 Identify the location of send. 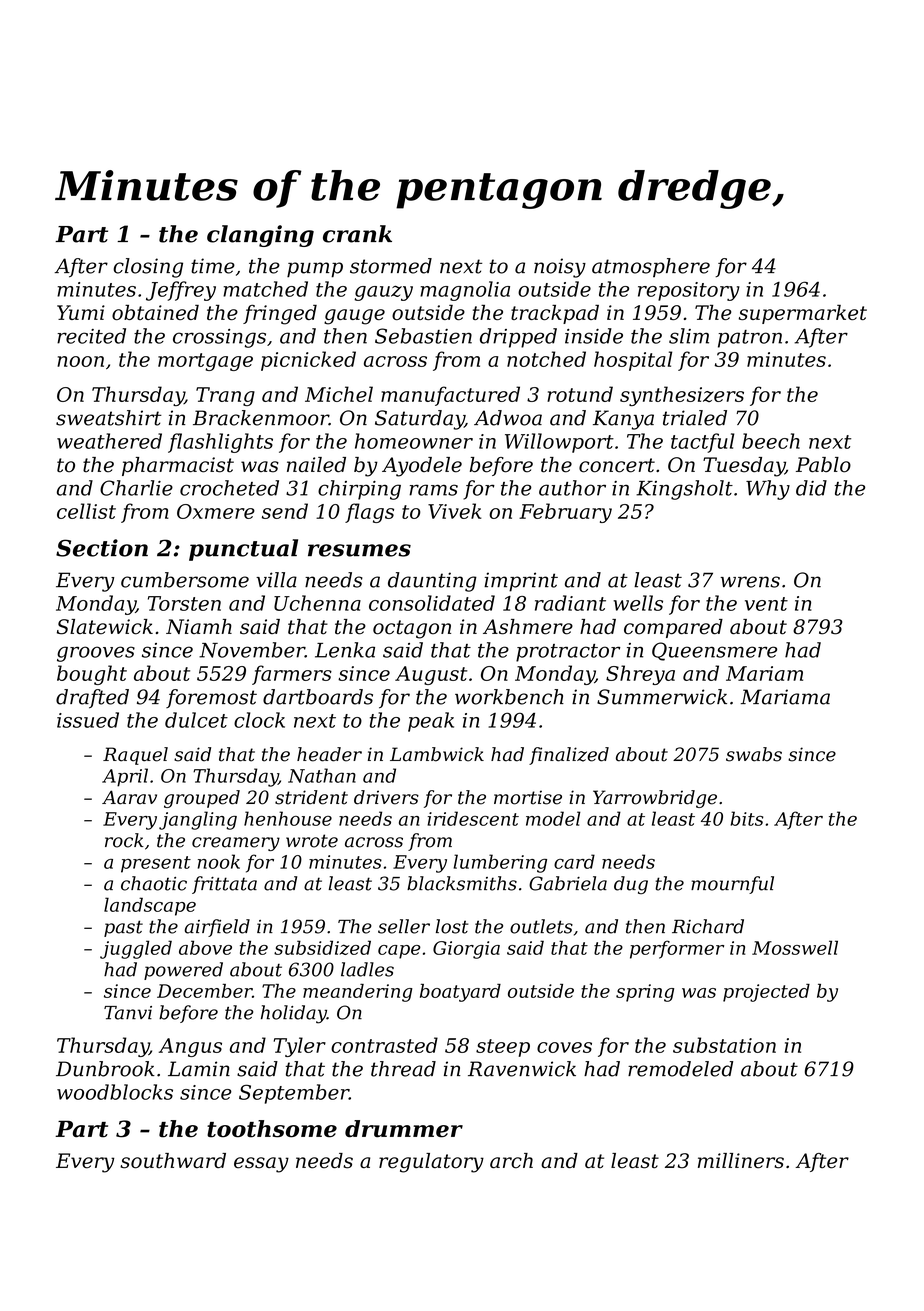
(285, 511).
